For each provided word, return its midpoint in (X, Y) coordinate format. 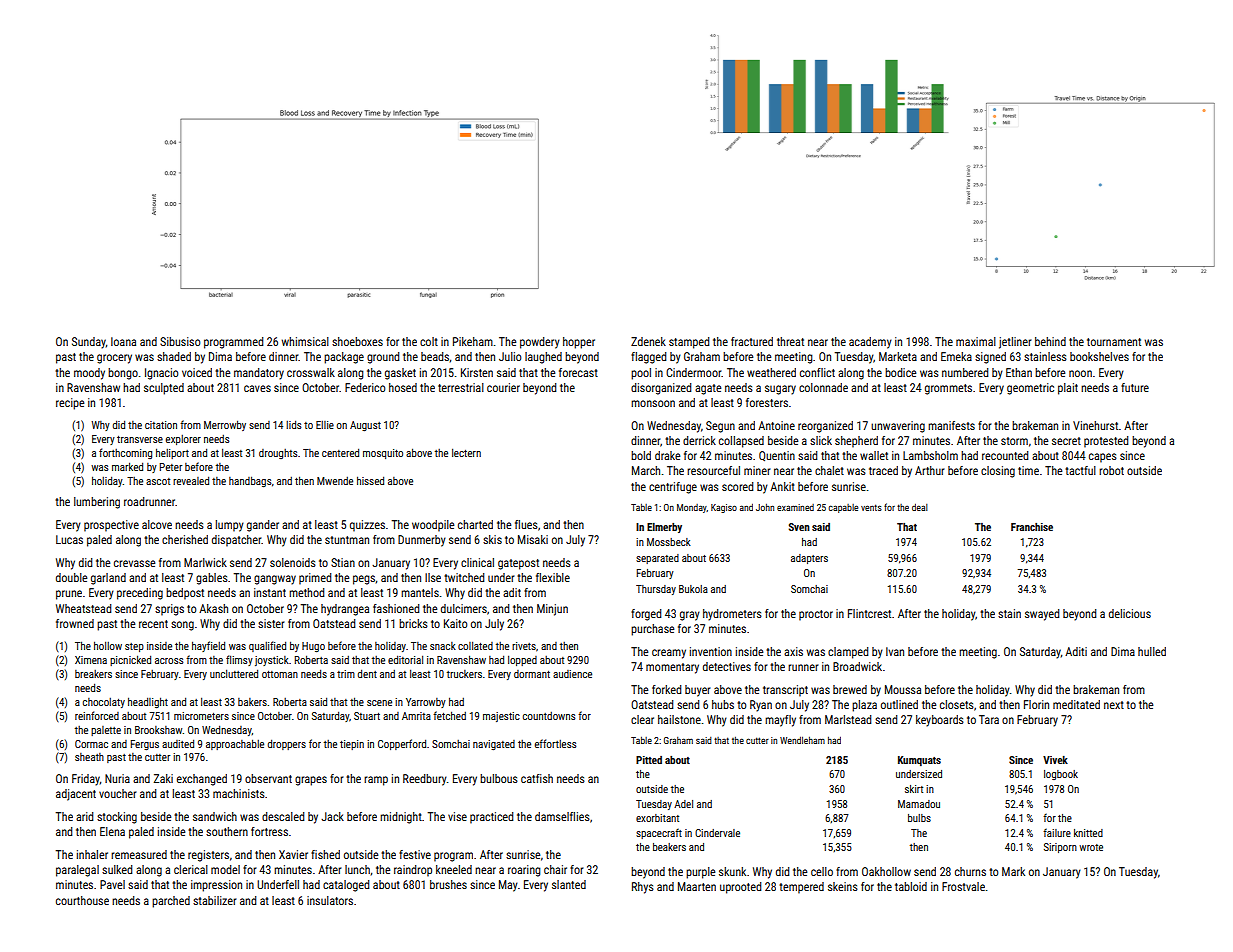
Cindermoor (694, 372)
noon (1080, 373)
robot (1111, 470)
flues (526, 524)
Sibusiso (180, 341)
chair (555, 869)
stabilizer (214, 900)
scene (379, 703)
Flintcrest (869, 613)
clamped (848, 653)
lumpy (230, 526)
